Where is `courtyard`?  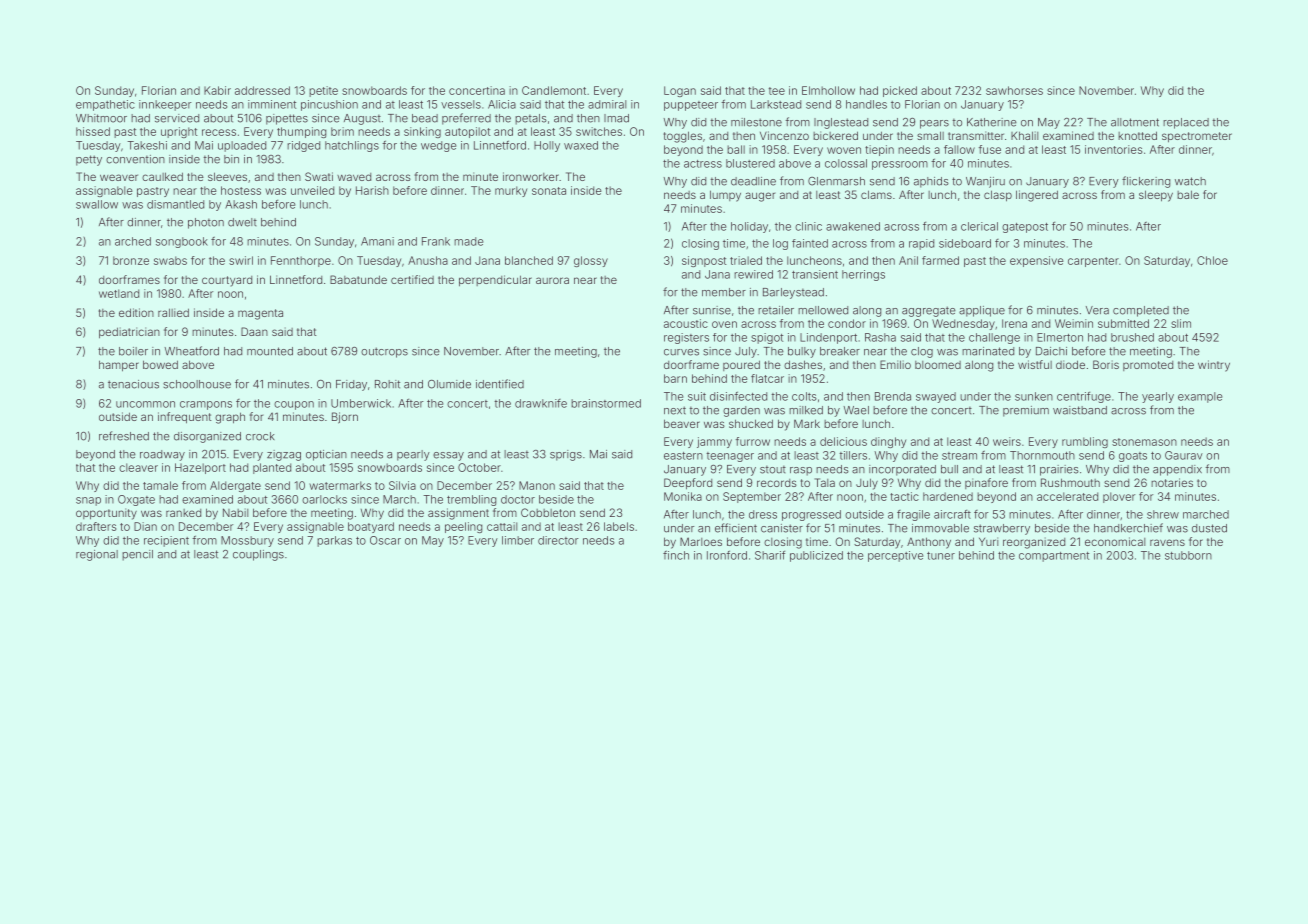 courtyard is located at coordinates (227, 281).
